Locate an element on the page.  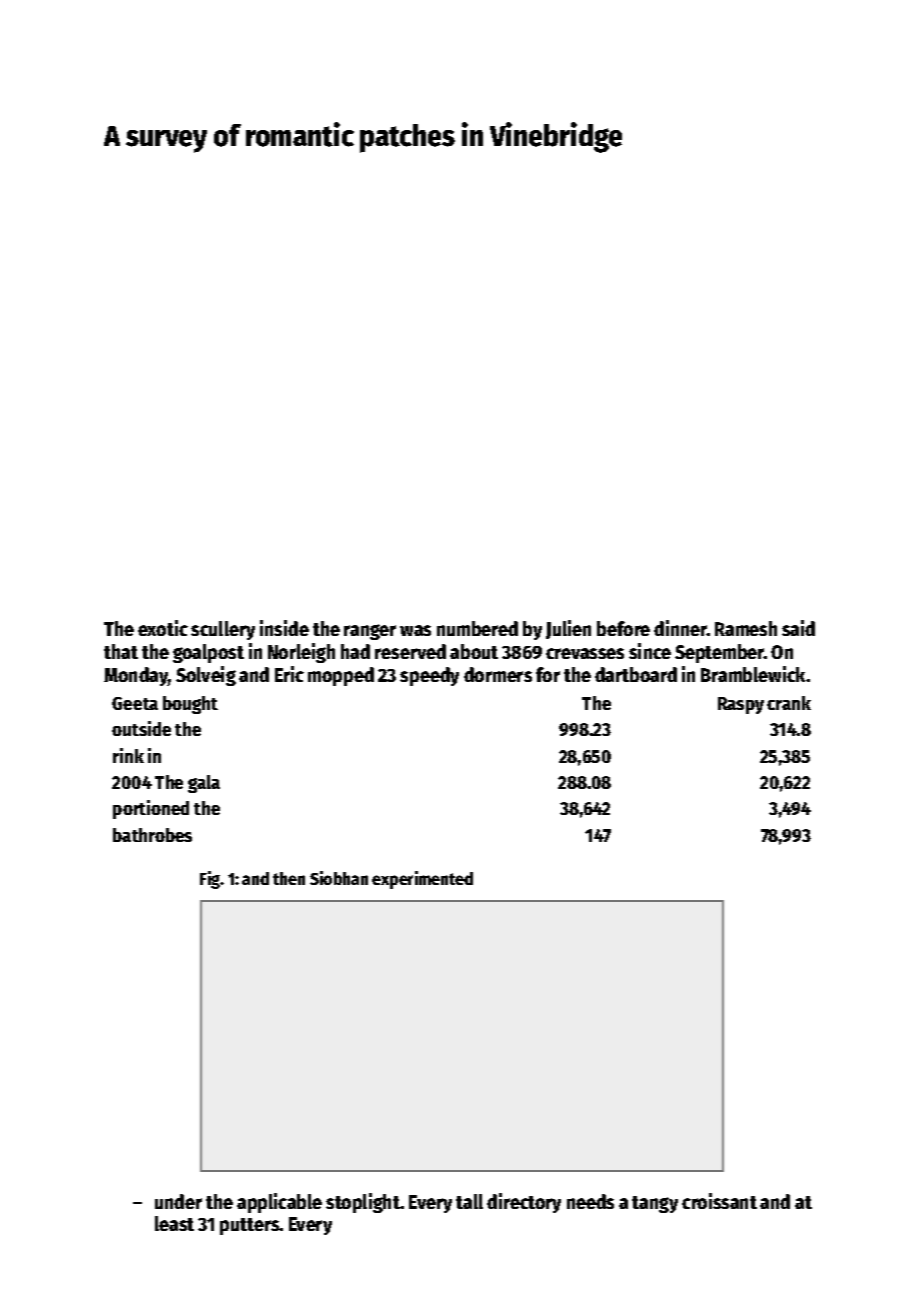
dartboard is located at coordinates (636, 674).
